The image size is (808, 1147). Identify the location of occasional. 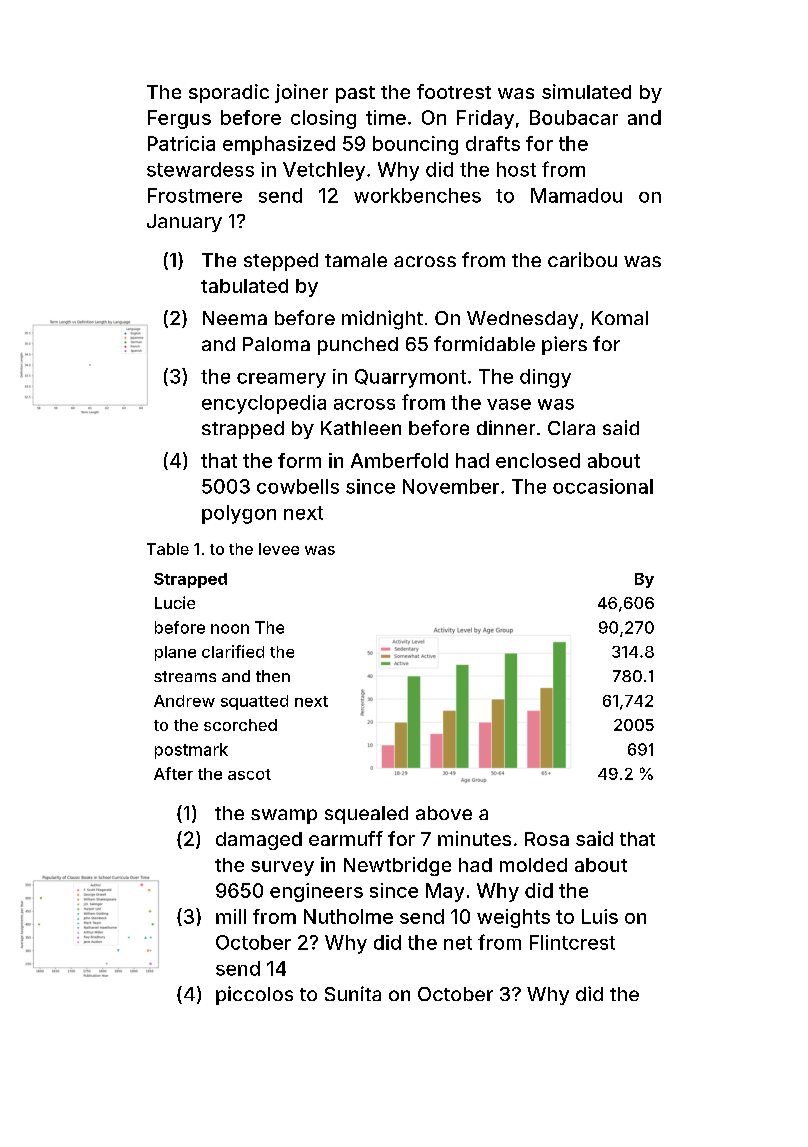
(603, 486).
